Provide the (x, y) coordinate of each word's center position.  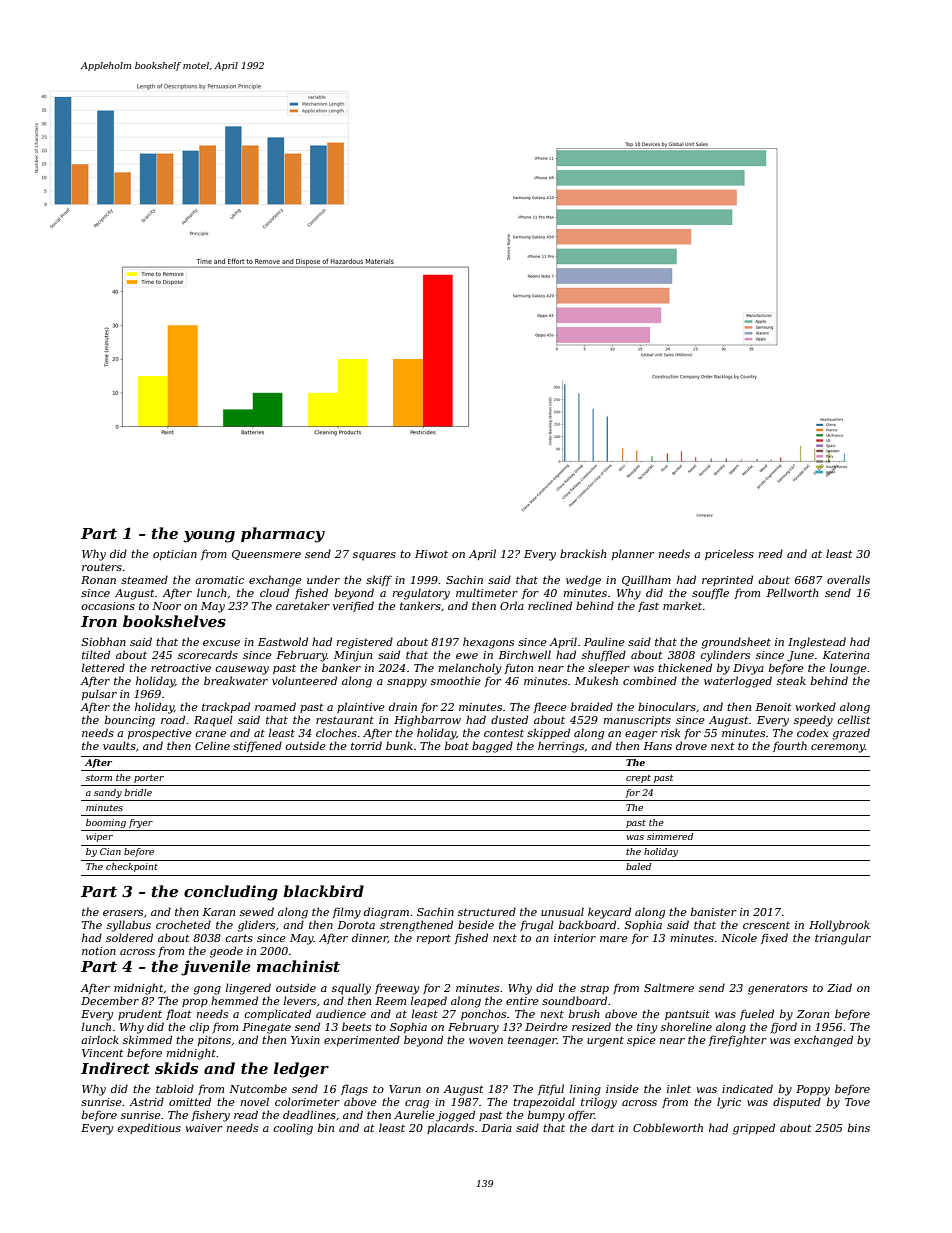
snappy (407, 683)
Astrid (146, 1101)
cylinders (725, 656)
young (209, 537)
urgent (605, 1041)
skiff (379, 580)
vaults (119, 745)
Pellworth (792, 592)
